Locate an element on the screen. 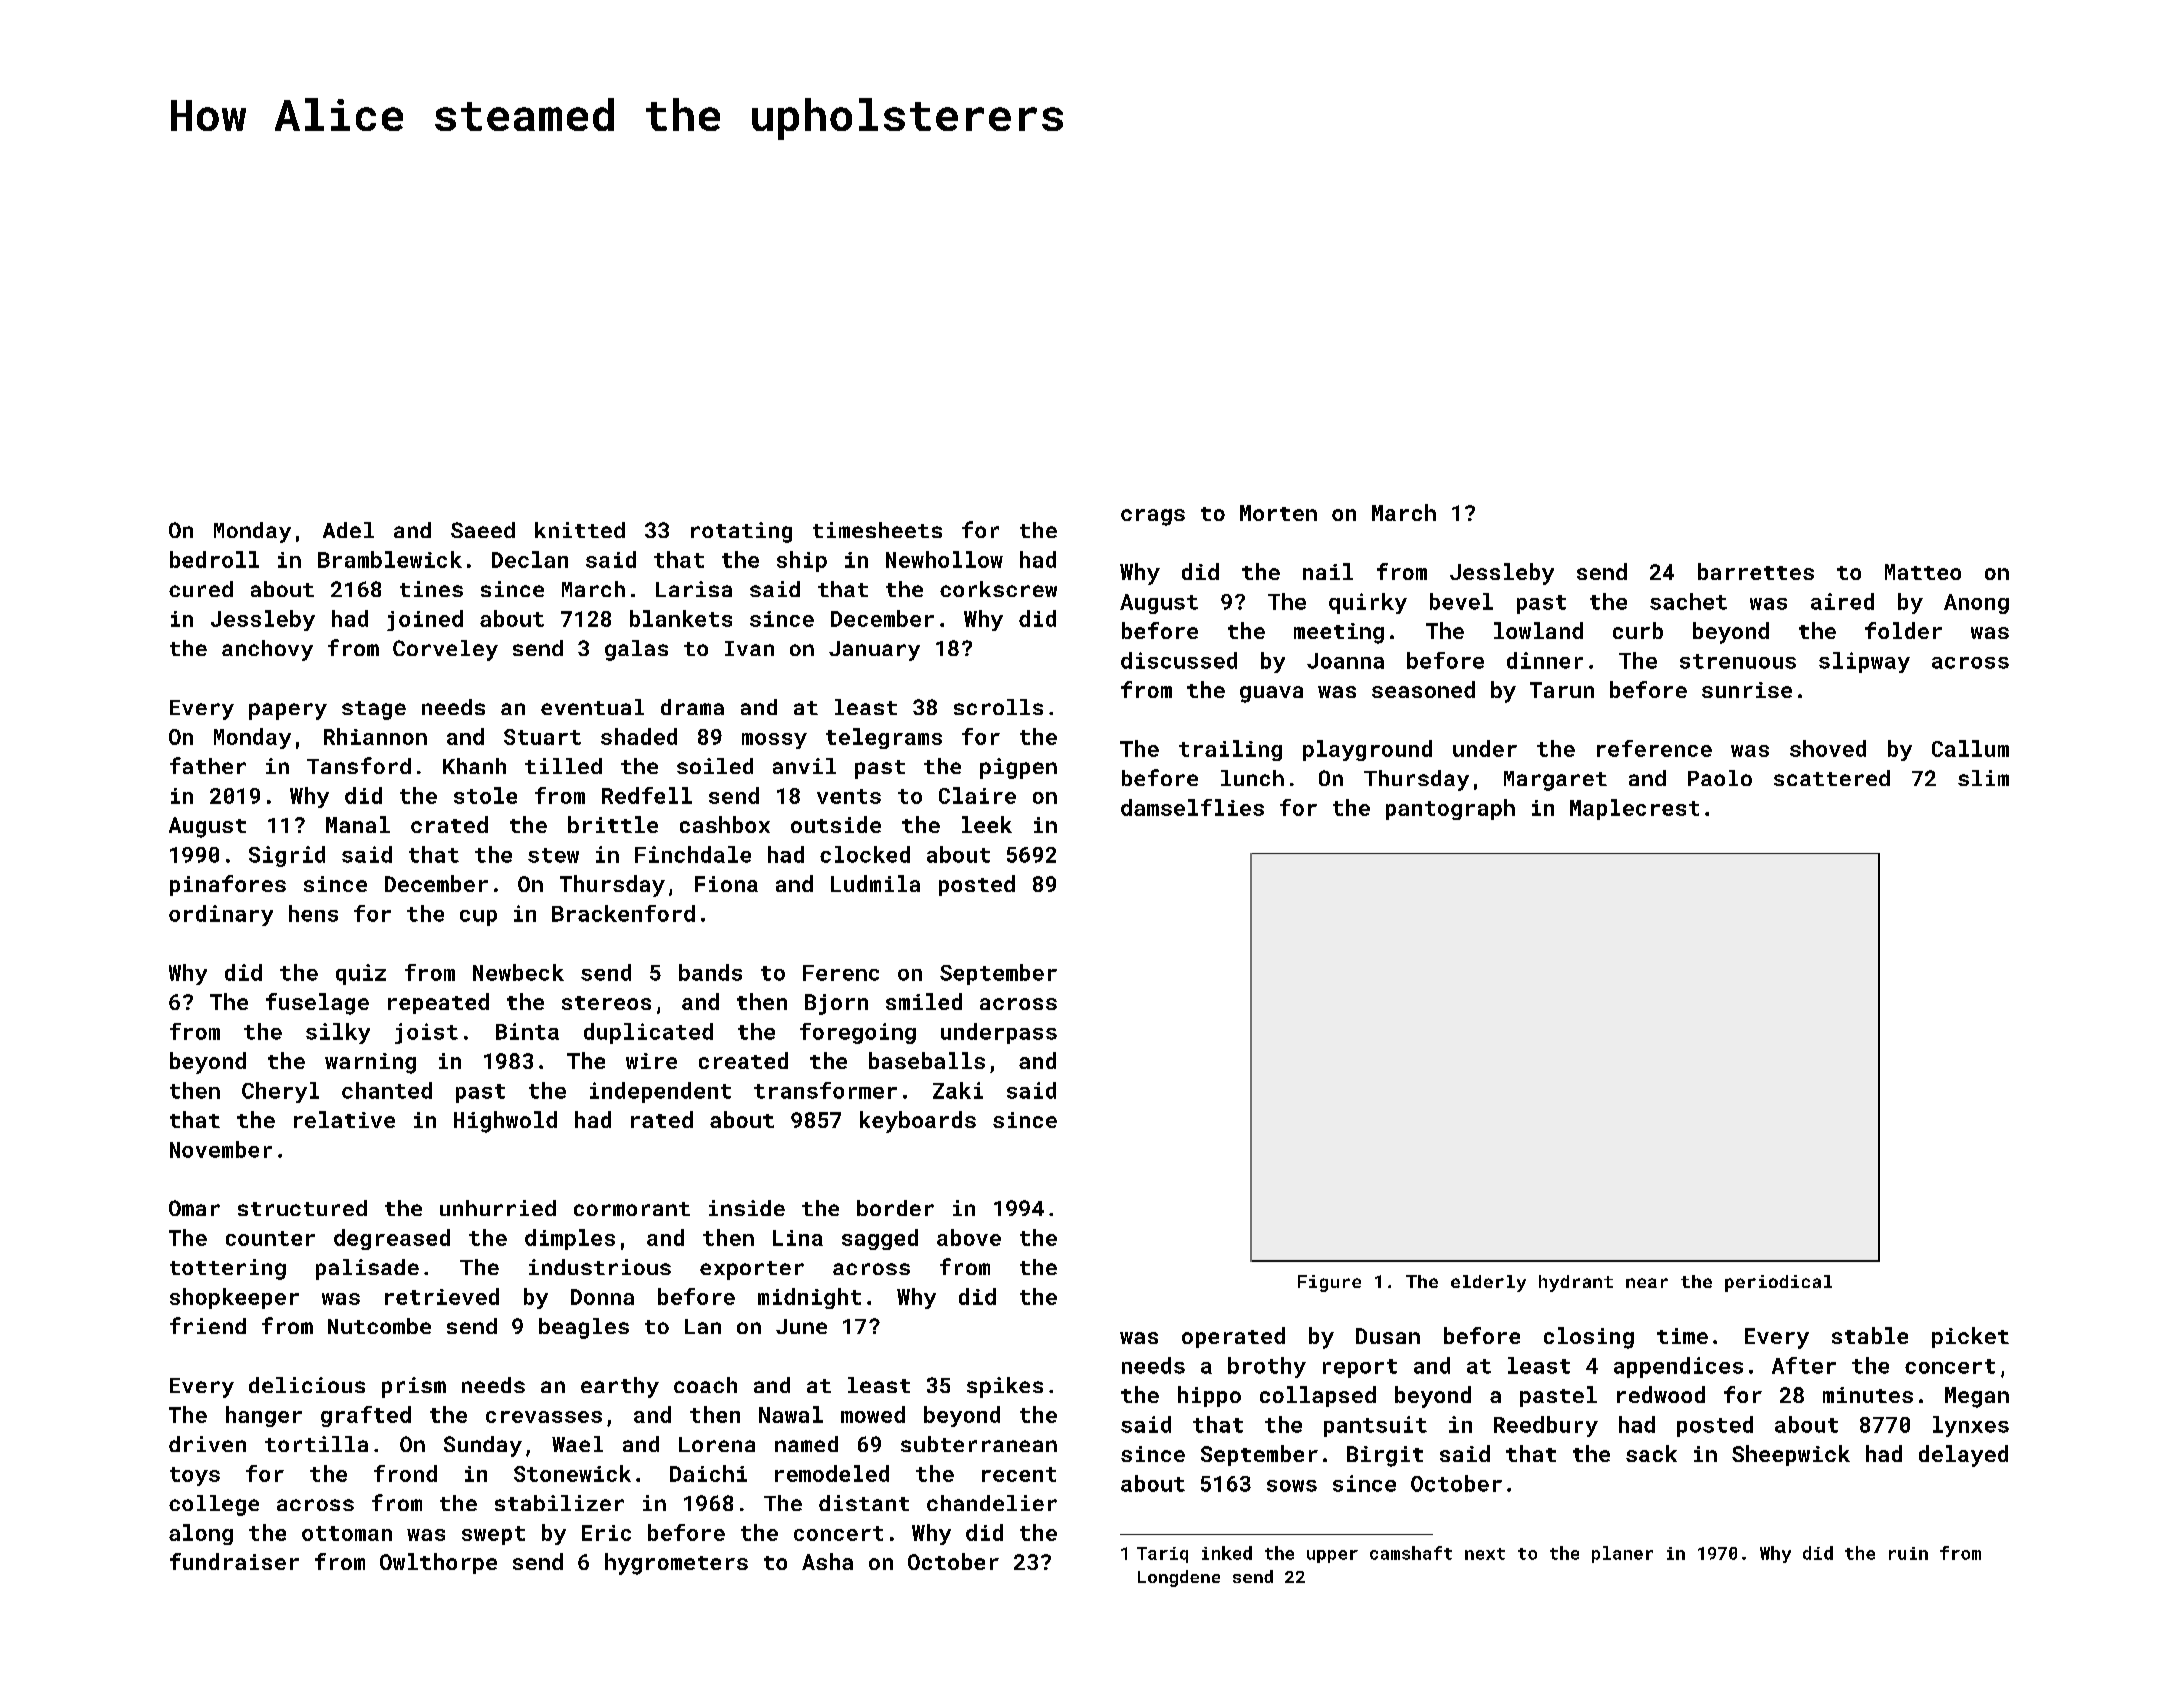  Ludmila is located at coordinates (875, 883).
